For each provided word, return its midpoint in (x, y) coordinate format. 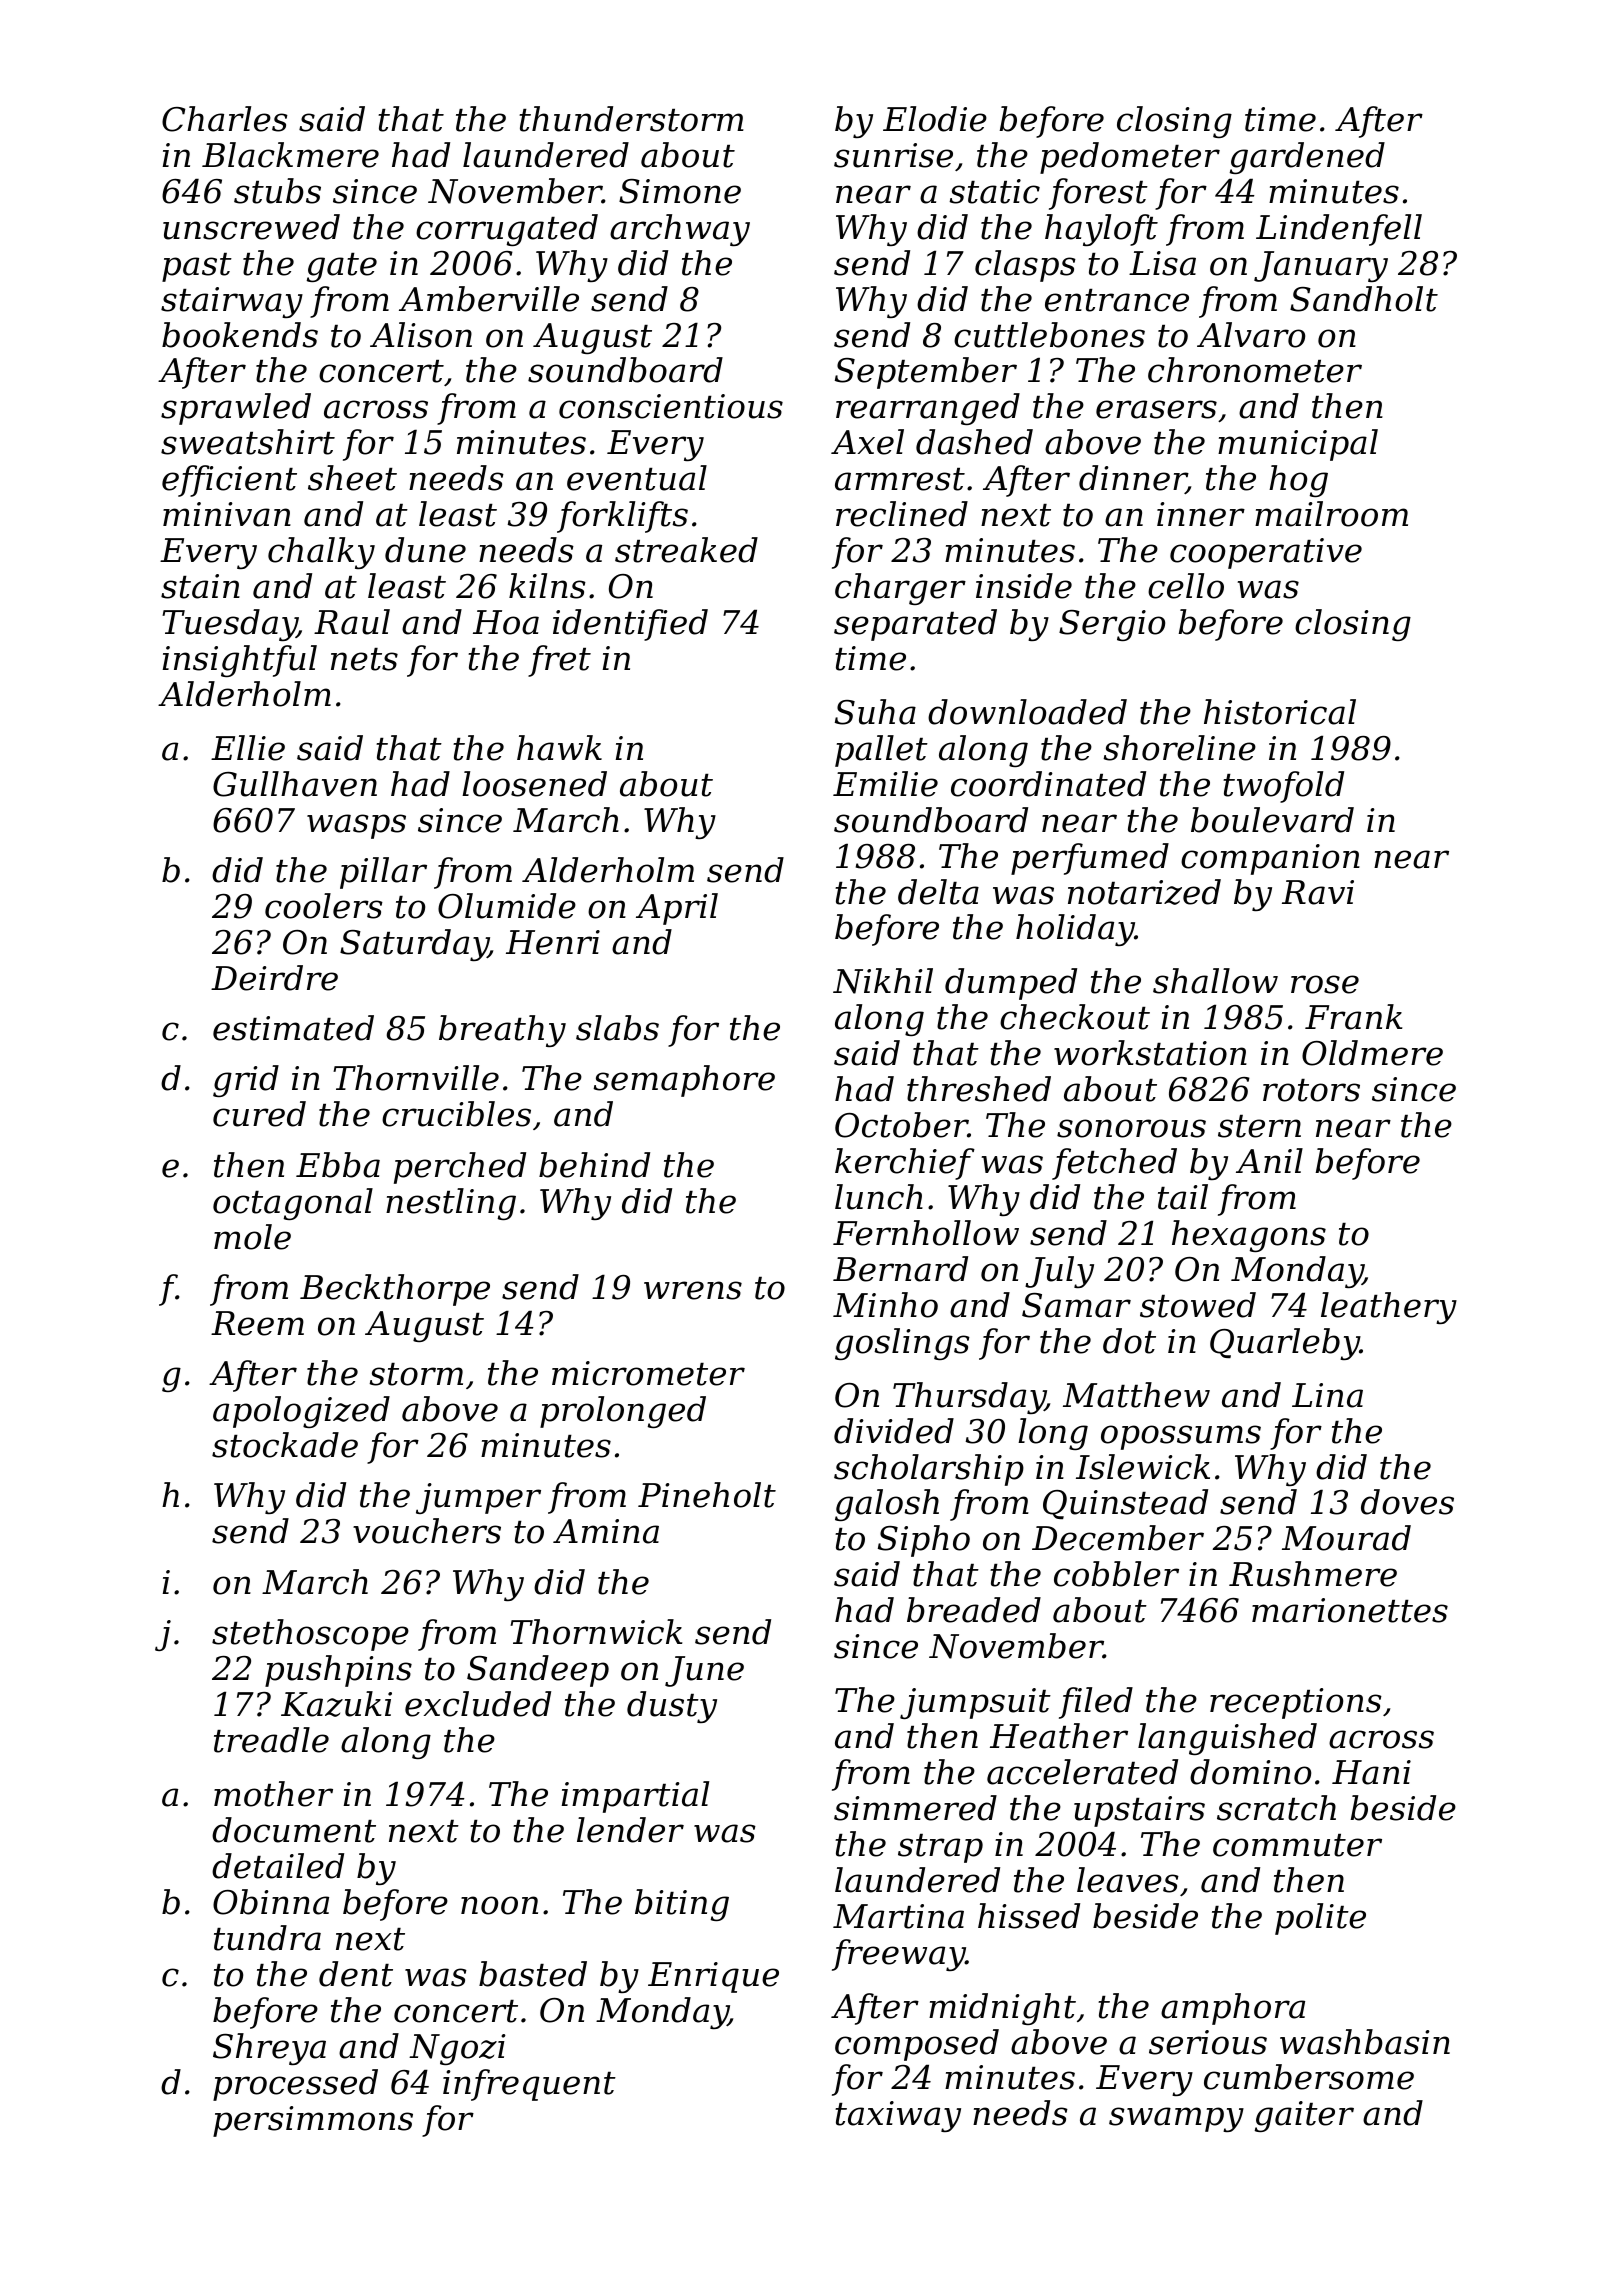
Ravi (1318, 892)
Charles (225, 119)
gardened (1307, 158)
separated (915, 625)
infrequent (529, 2085)
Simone (680, 191)
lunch (879, 1197)
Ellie (248, 748)
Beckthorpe (395, 1290)
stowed (1198, 1305)
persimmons (313, 2121)
